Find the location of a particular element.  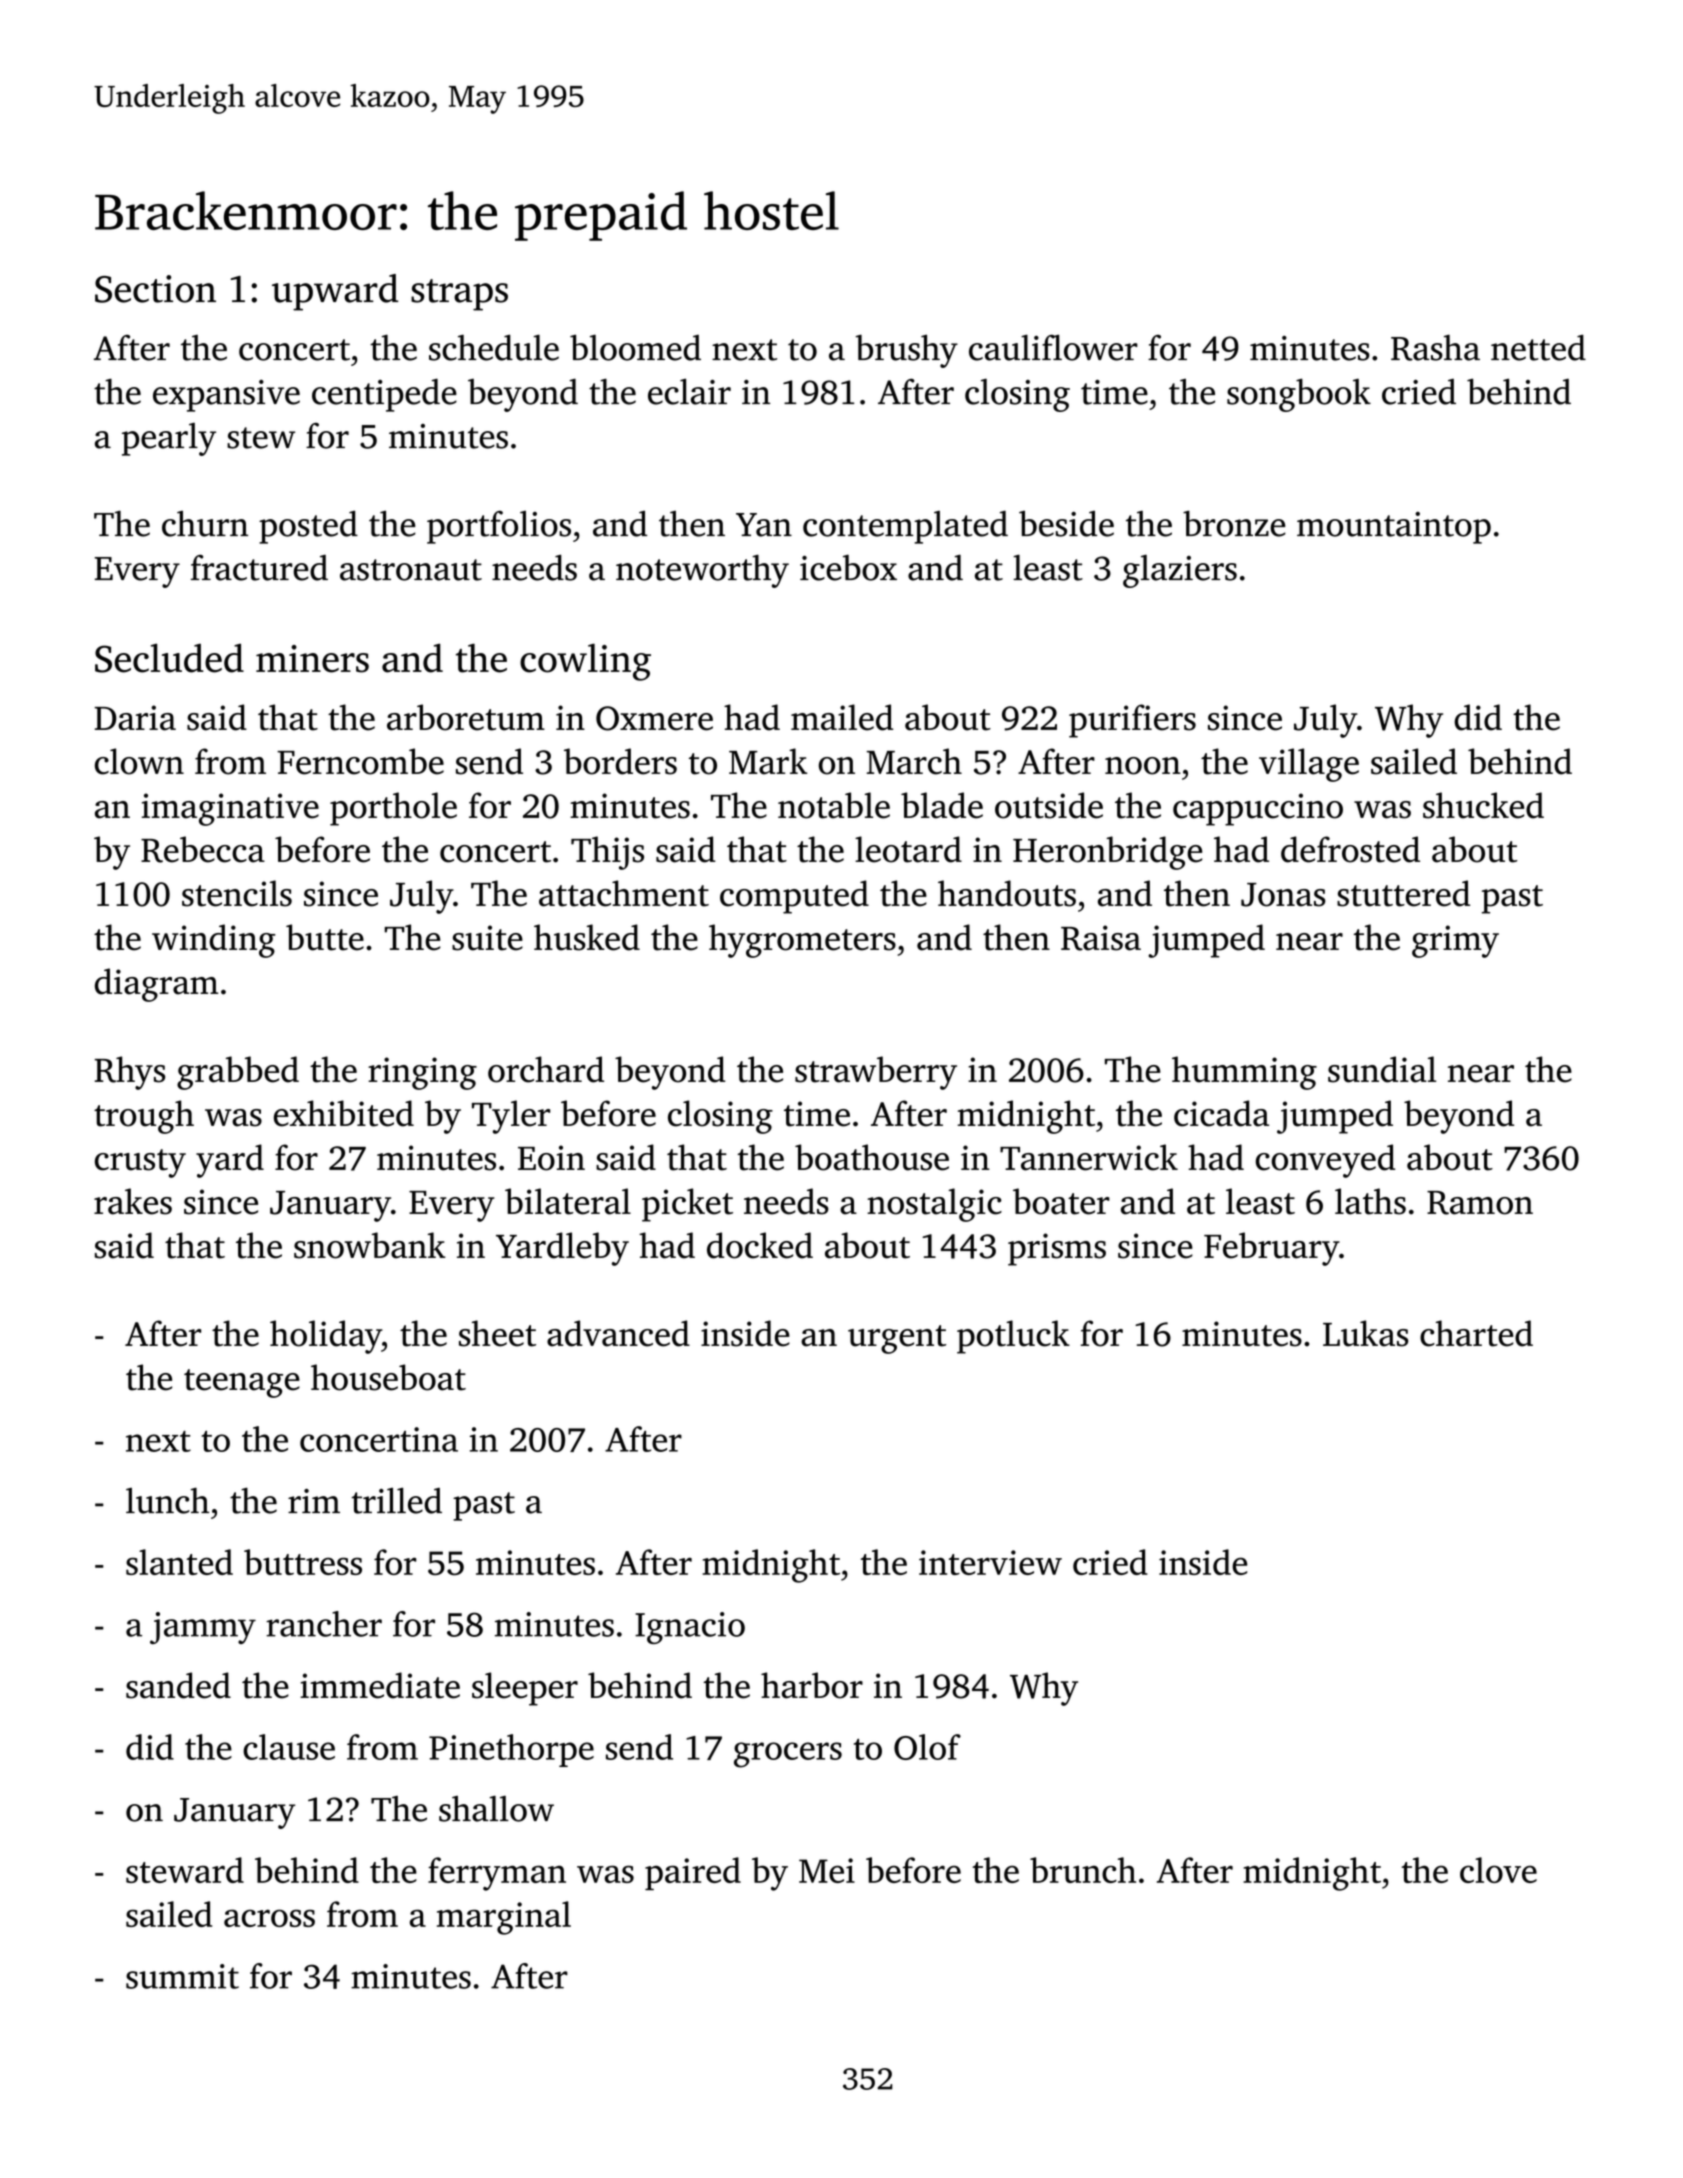

Mark is located at coordinates (768, 761).
